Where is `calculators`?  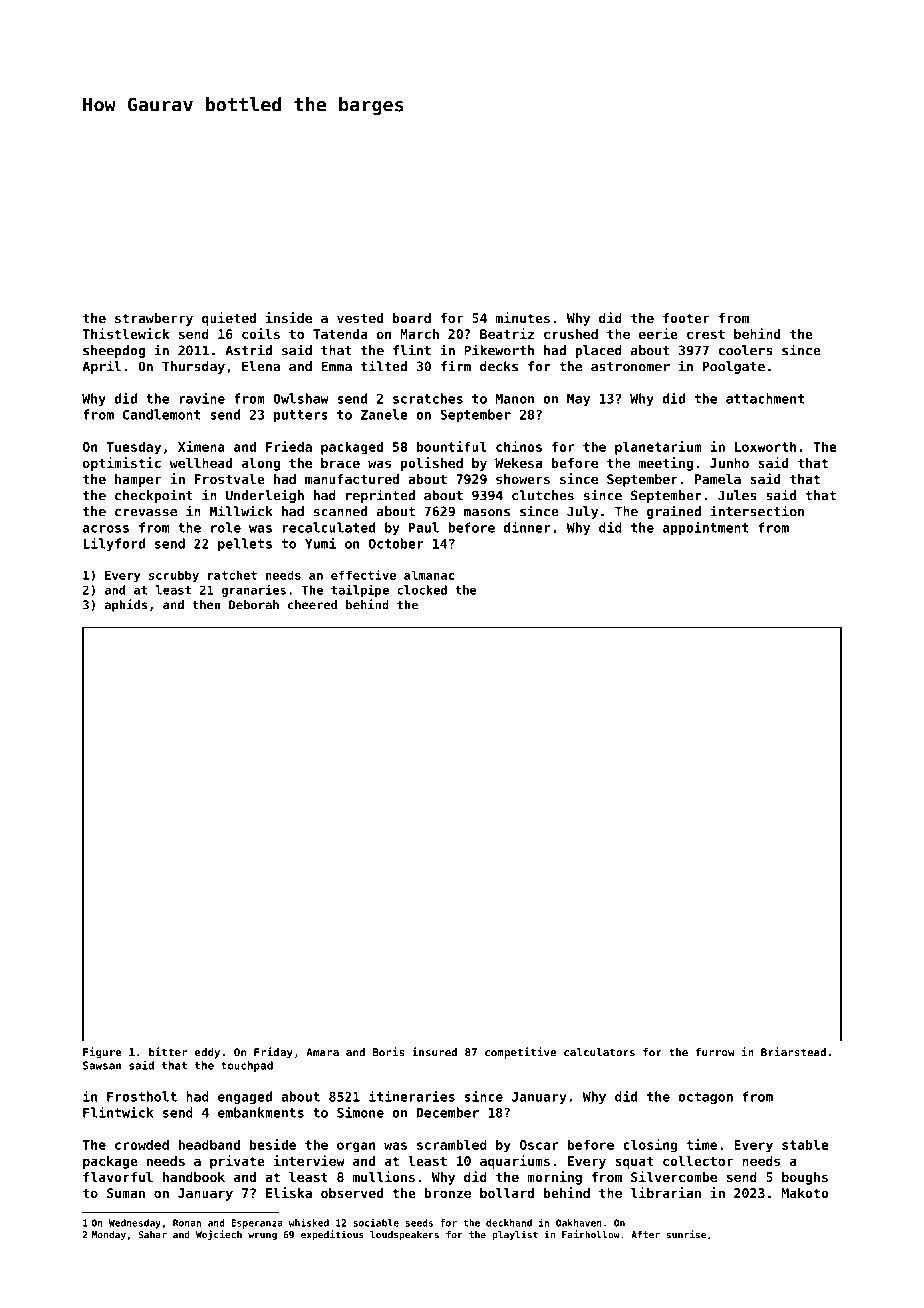 calculators is located at coordinates (599, 1052).
